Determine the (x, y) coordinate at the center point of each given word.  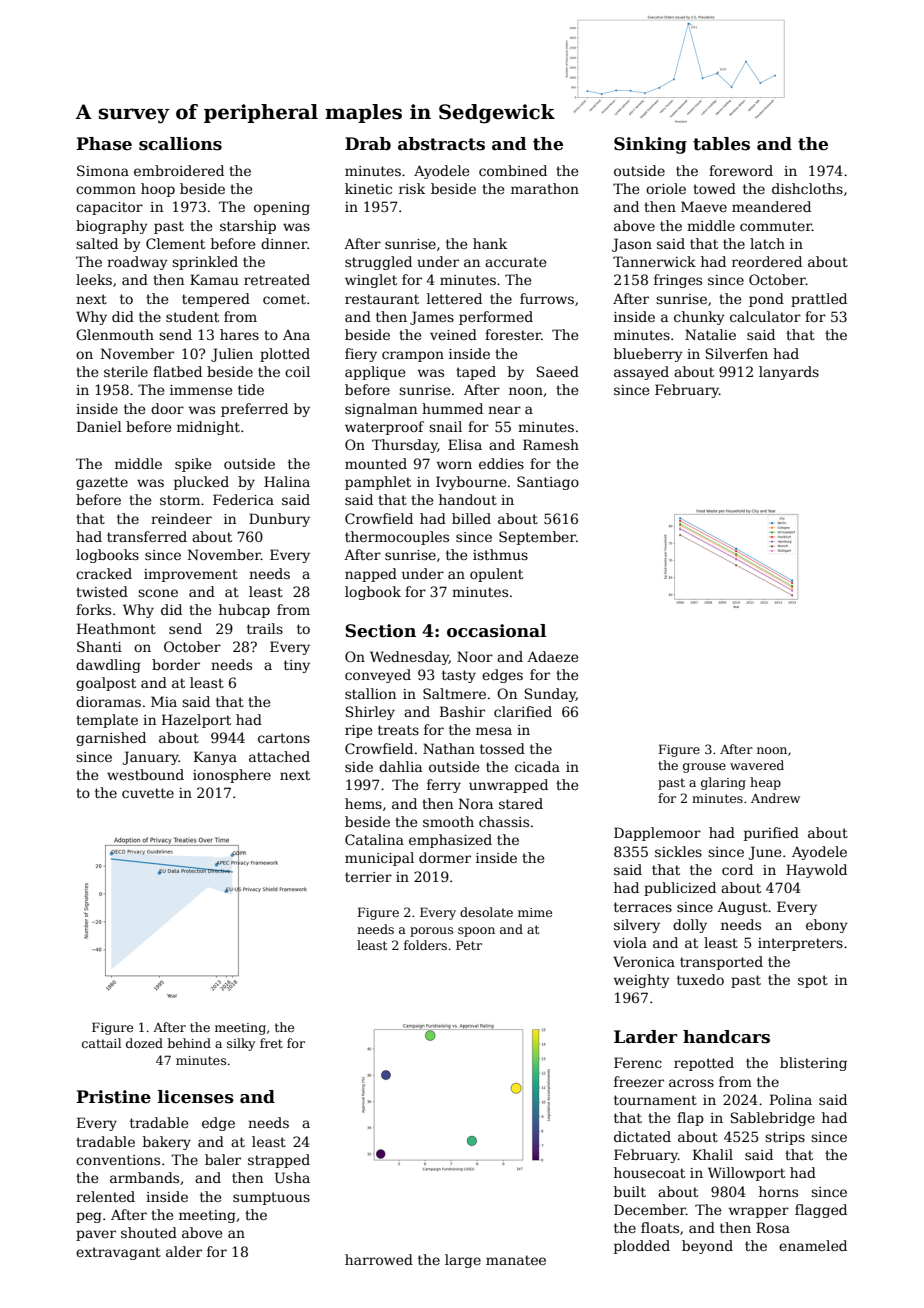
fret (271, 1043)
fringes (678, 281)
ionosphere (232, 776)
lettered (454, 298)
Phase (104, 144)
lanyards (789, 373)
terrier (368, 877)
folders (425, 945)
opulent (496, 575)
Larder (646, 1037)
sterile (126, 371)
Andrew (775, 798)
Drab (368, 144)
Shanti (99, 646)
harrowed (379, 1259)
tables (721, 144)
